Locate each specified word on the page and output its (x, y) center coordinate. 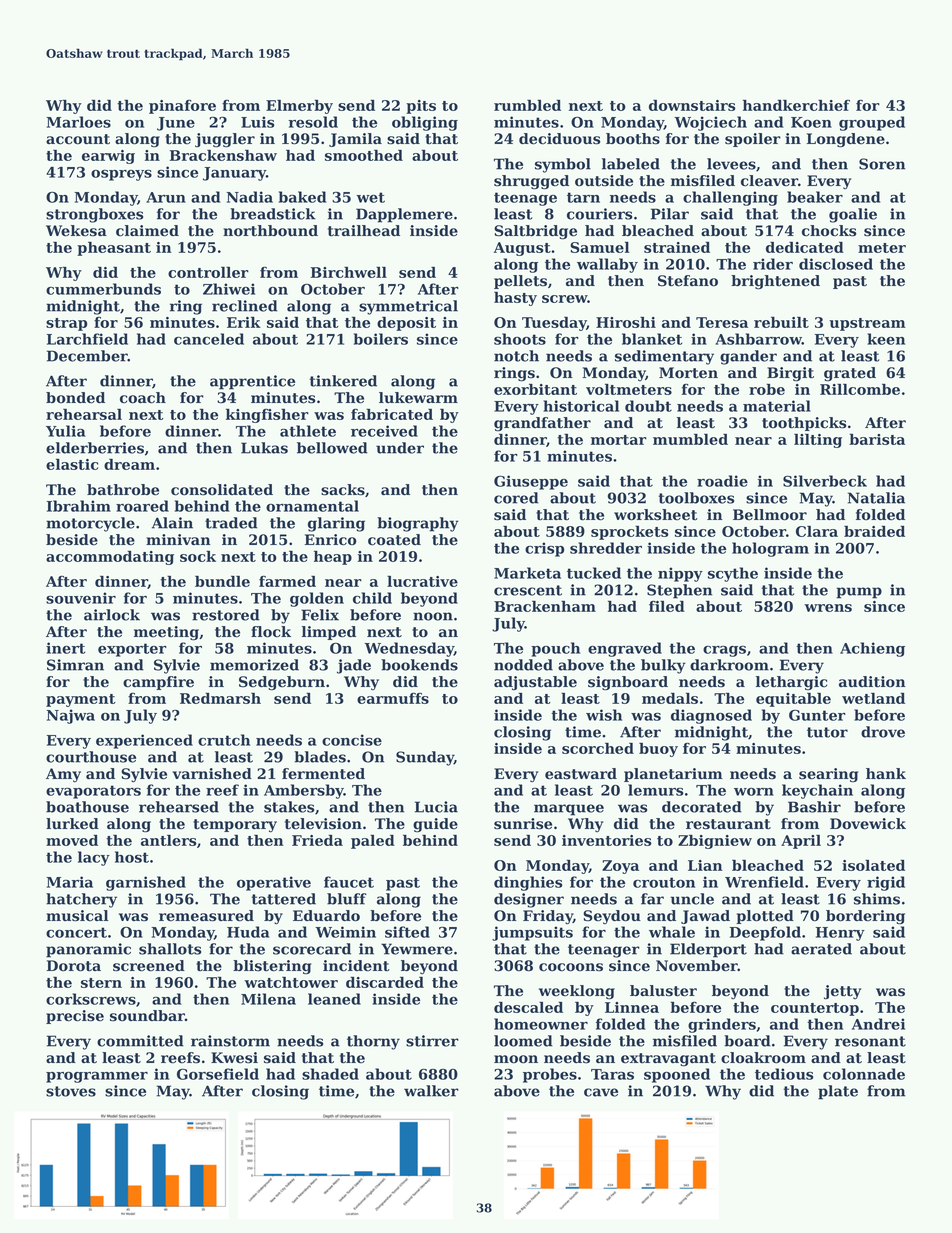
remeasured (206, 916)
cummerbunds (103, 289)
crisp (544, 549)
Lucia (436, 807)
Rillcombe (860, 389)
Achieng (872, 649)
